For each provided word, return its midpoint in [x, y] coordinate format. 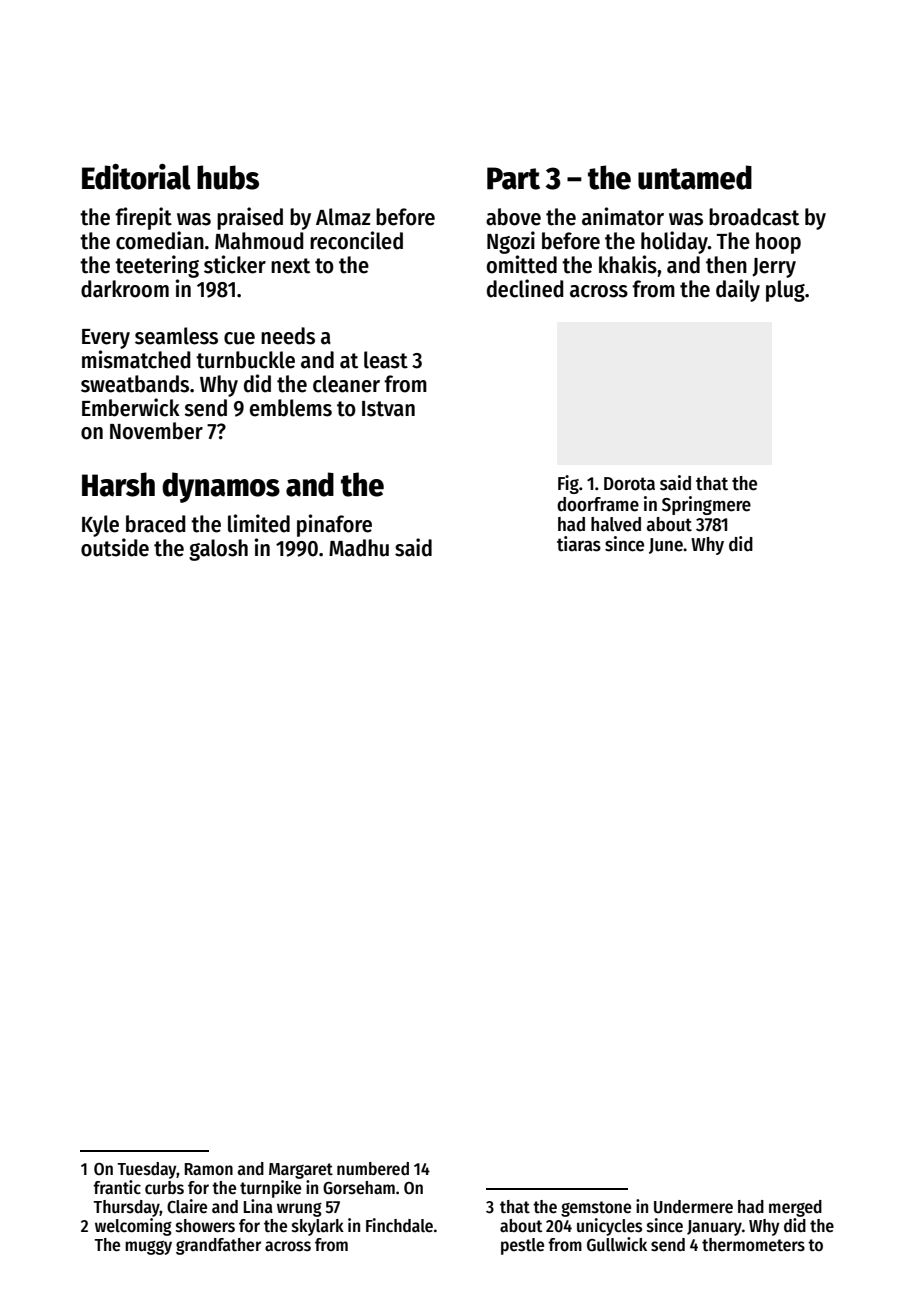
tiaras [579, 544]
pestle [522, 1246]
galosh [218, 550]
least [386, 360]
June [666, 546]
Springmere [706, 505]
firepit [143, 218]
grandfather [218, 1246]
